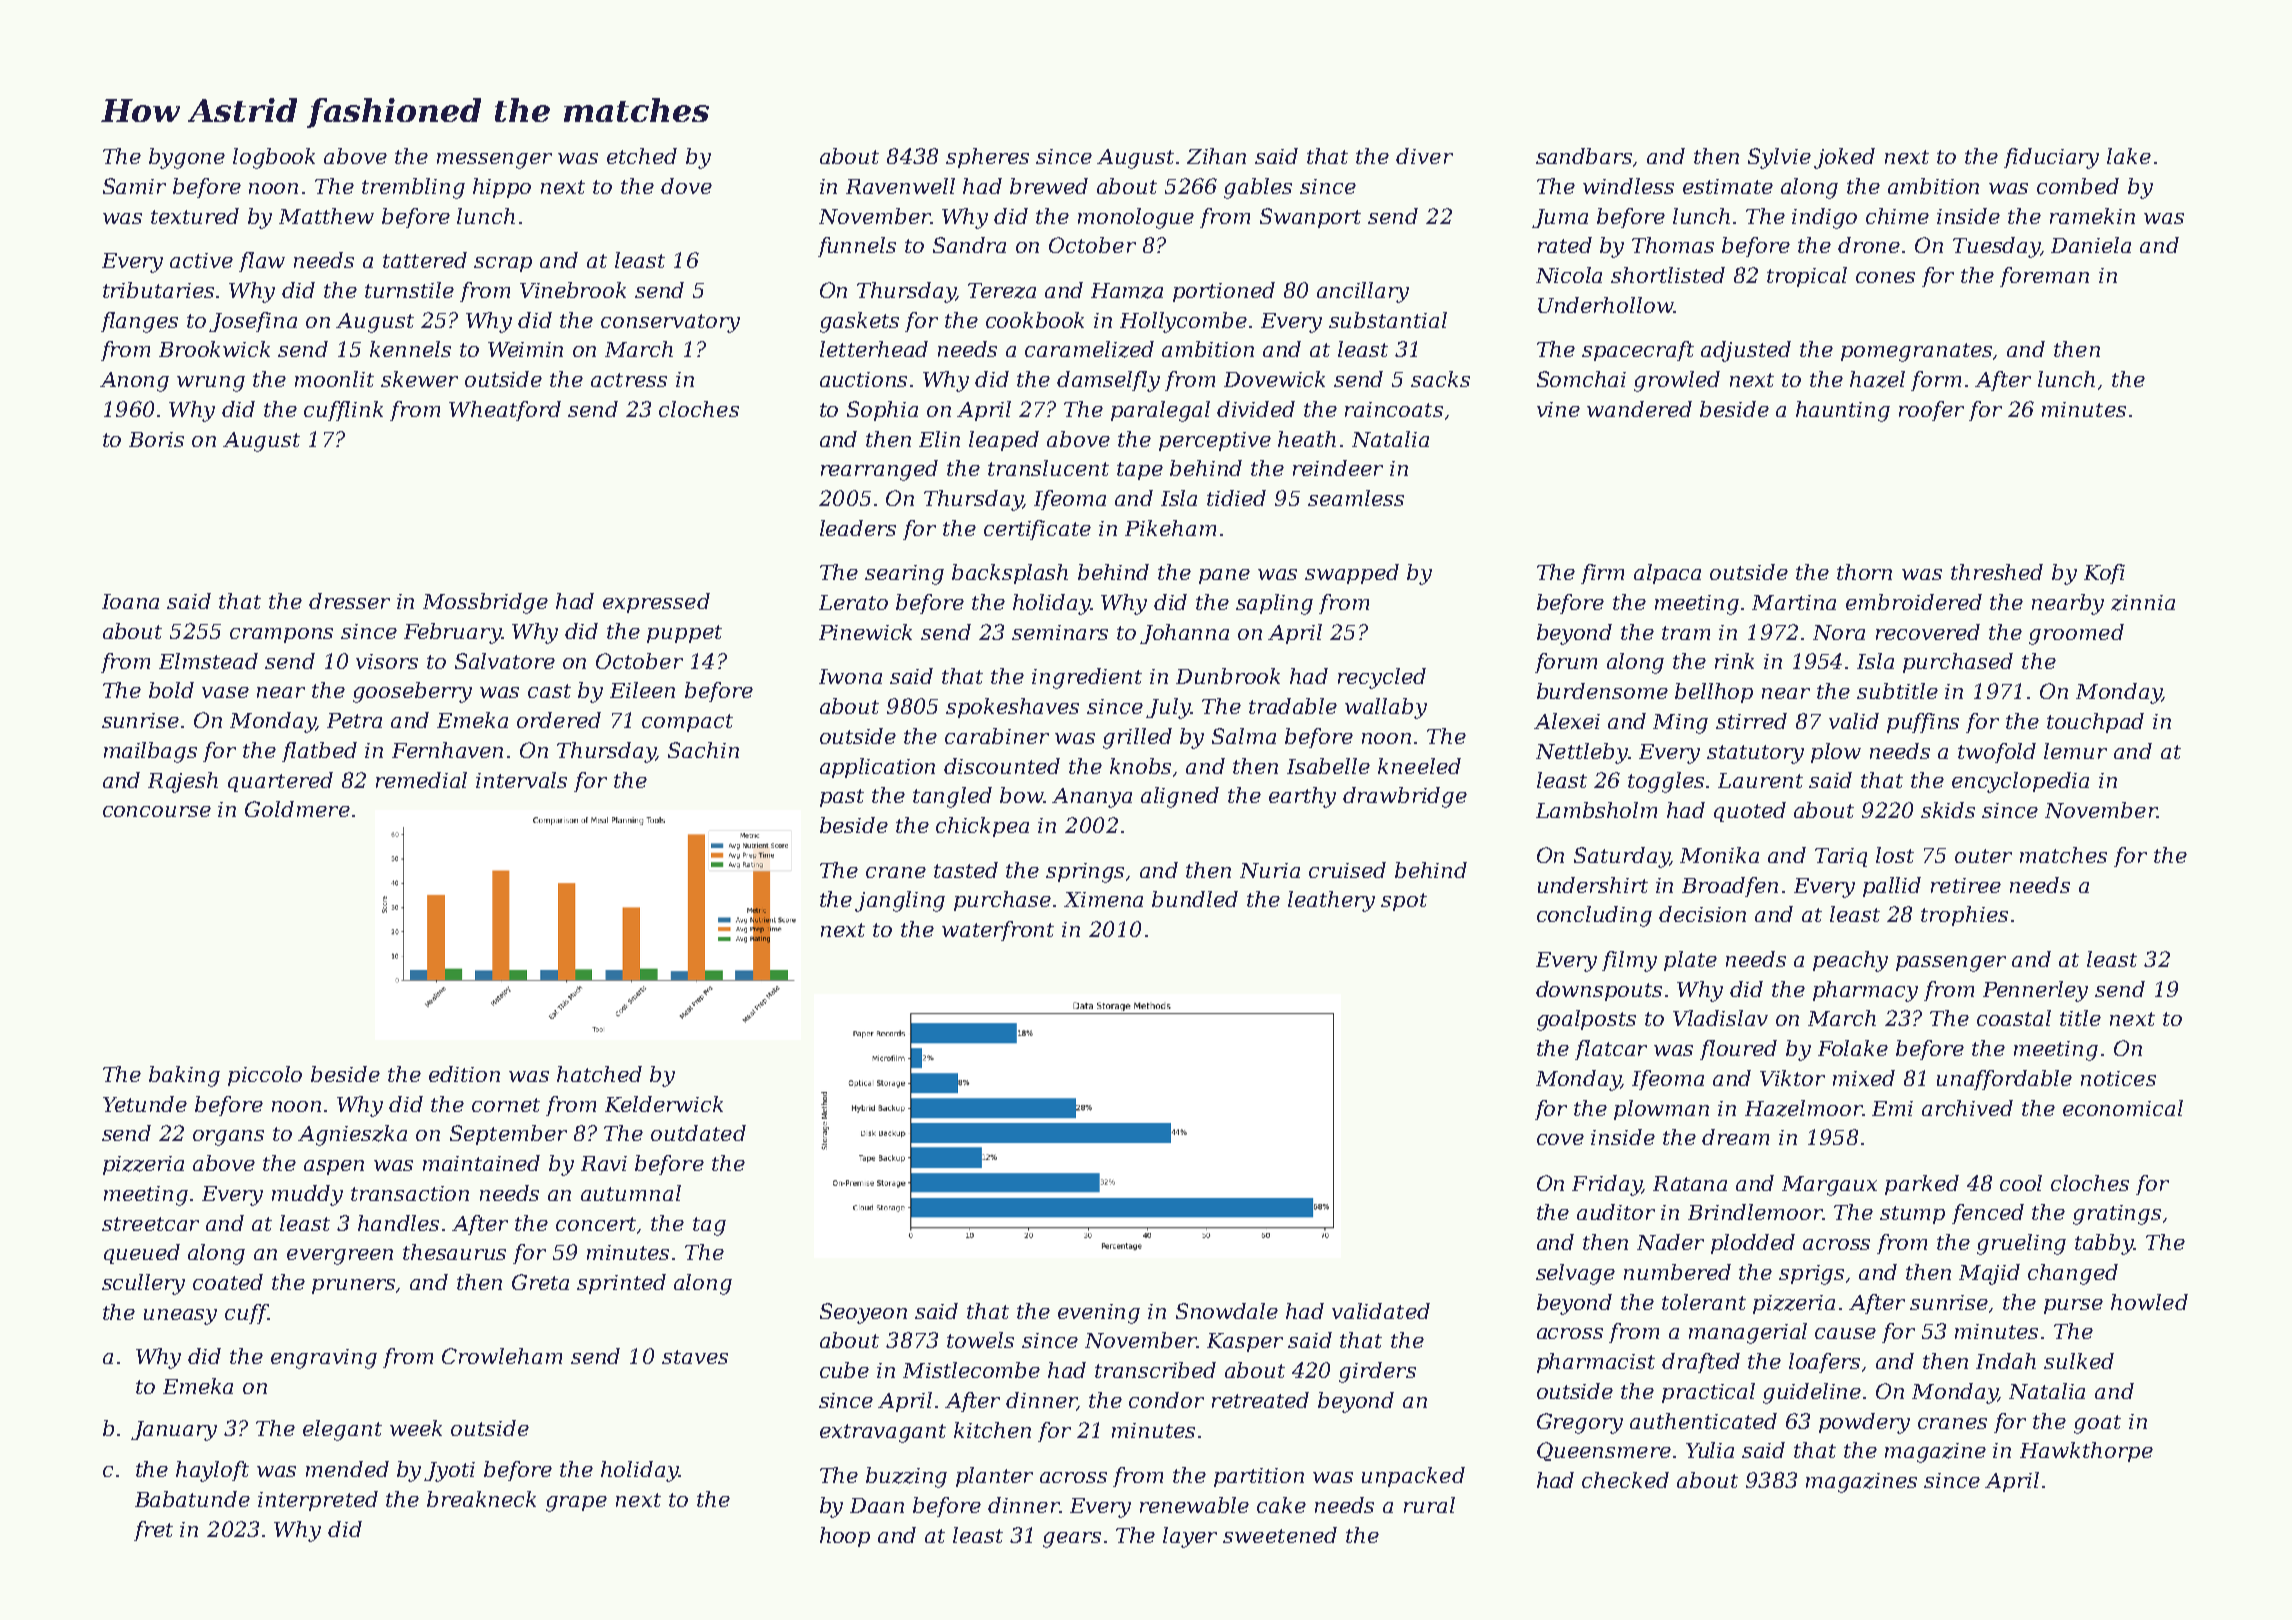 The height and width of the screenshot is (1620, 2292). Describe the element at coordinates (1280, 1535) in the screenshot. I see `sweetened` at that location.
